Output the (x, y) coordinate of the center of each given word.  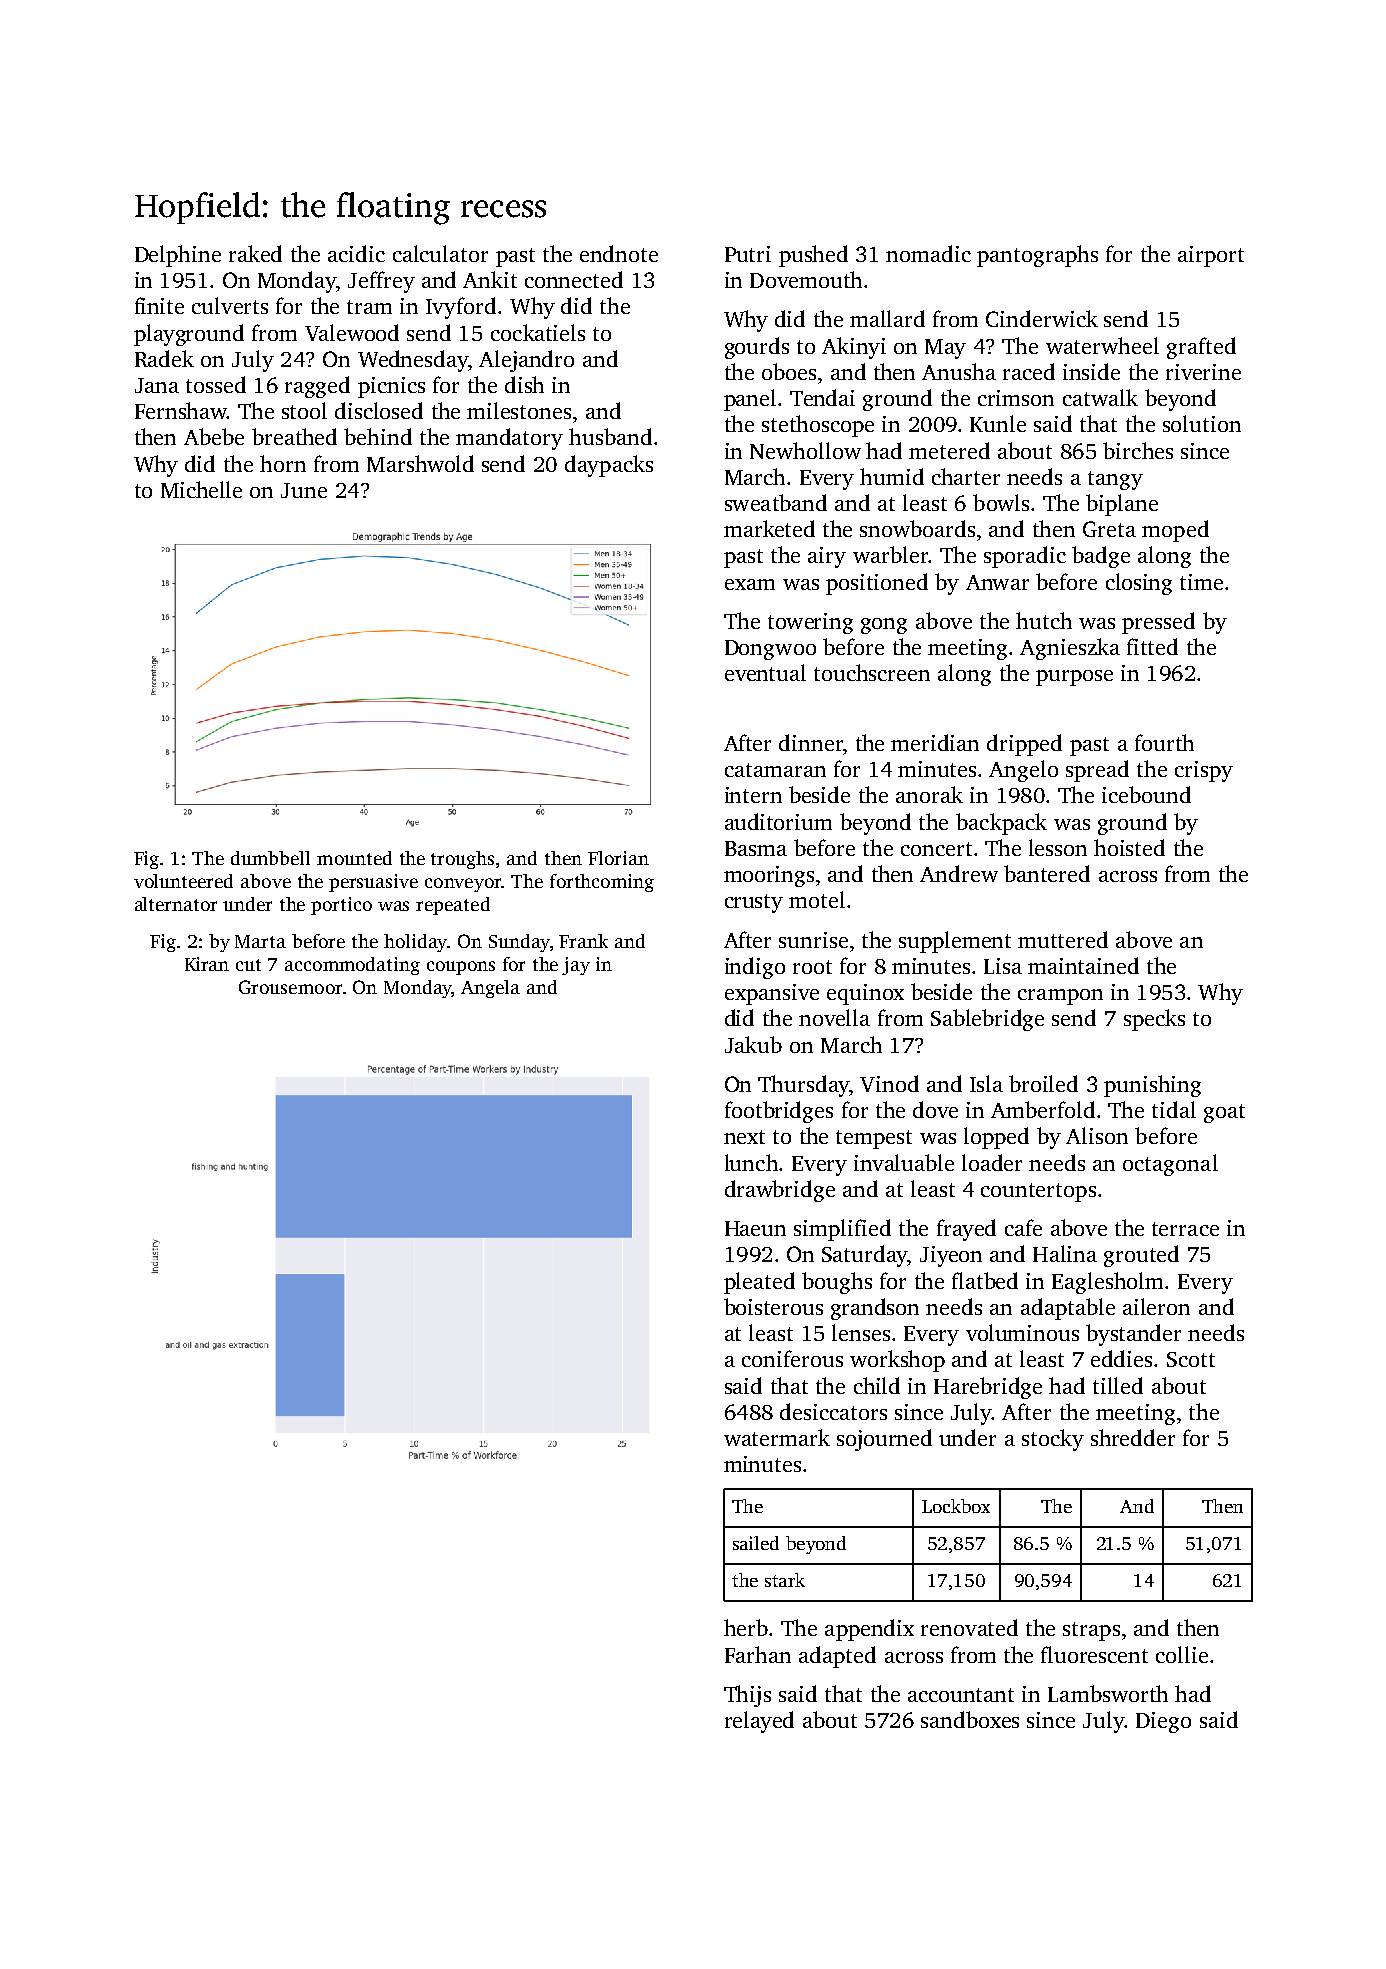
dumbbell (270, 858)
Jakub (753, 1044)
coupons (461, 968)
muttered (1063, 939)
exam (750, 584)
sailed (756, 1543)
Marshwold (420, 463)
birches (1138, 450)
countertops (1038, 1192)
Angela (490, 989)
